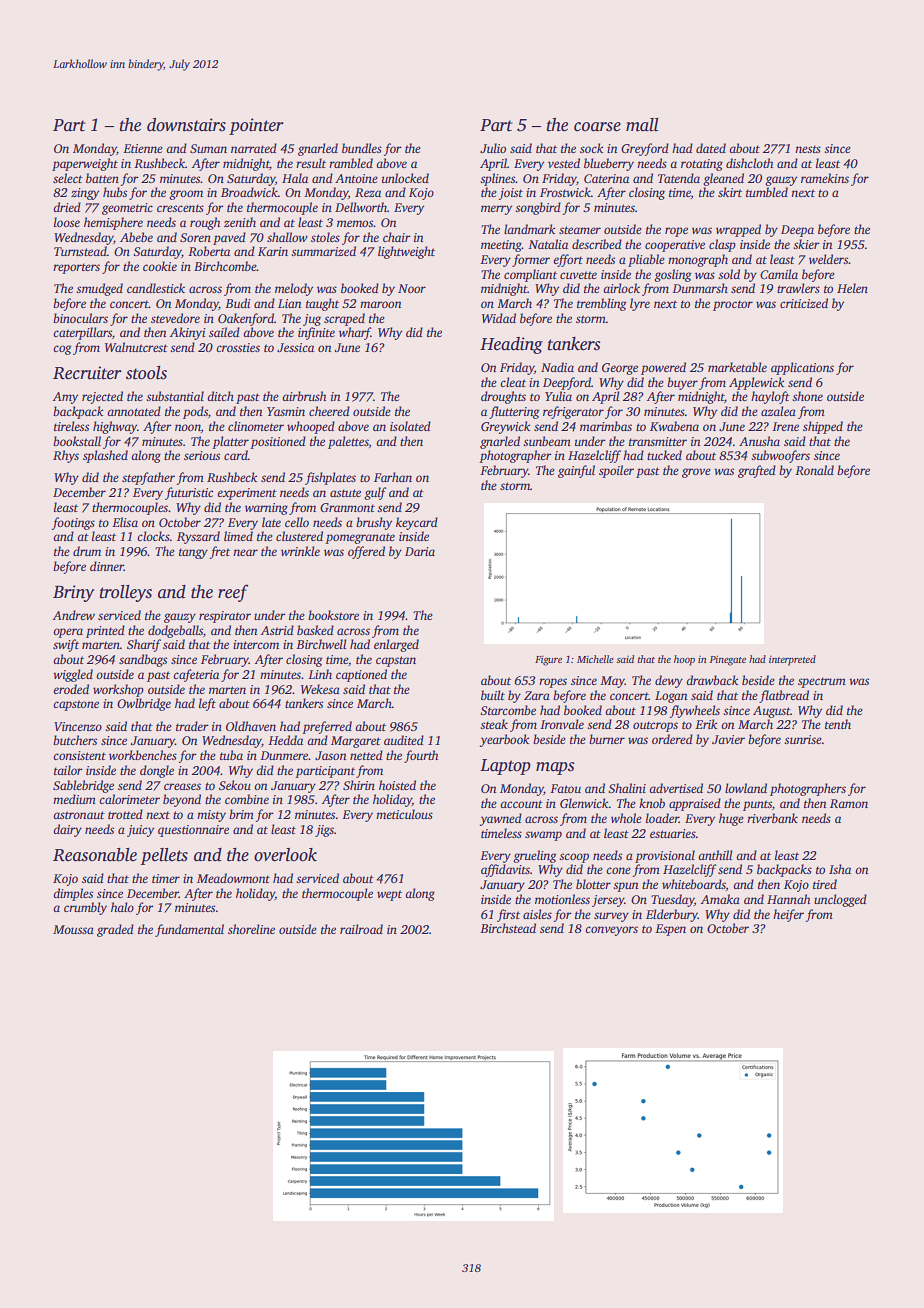  I want to click on rejected, so click(102, 397).
